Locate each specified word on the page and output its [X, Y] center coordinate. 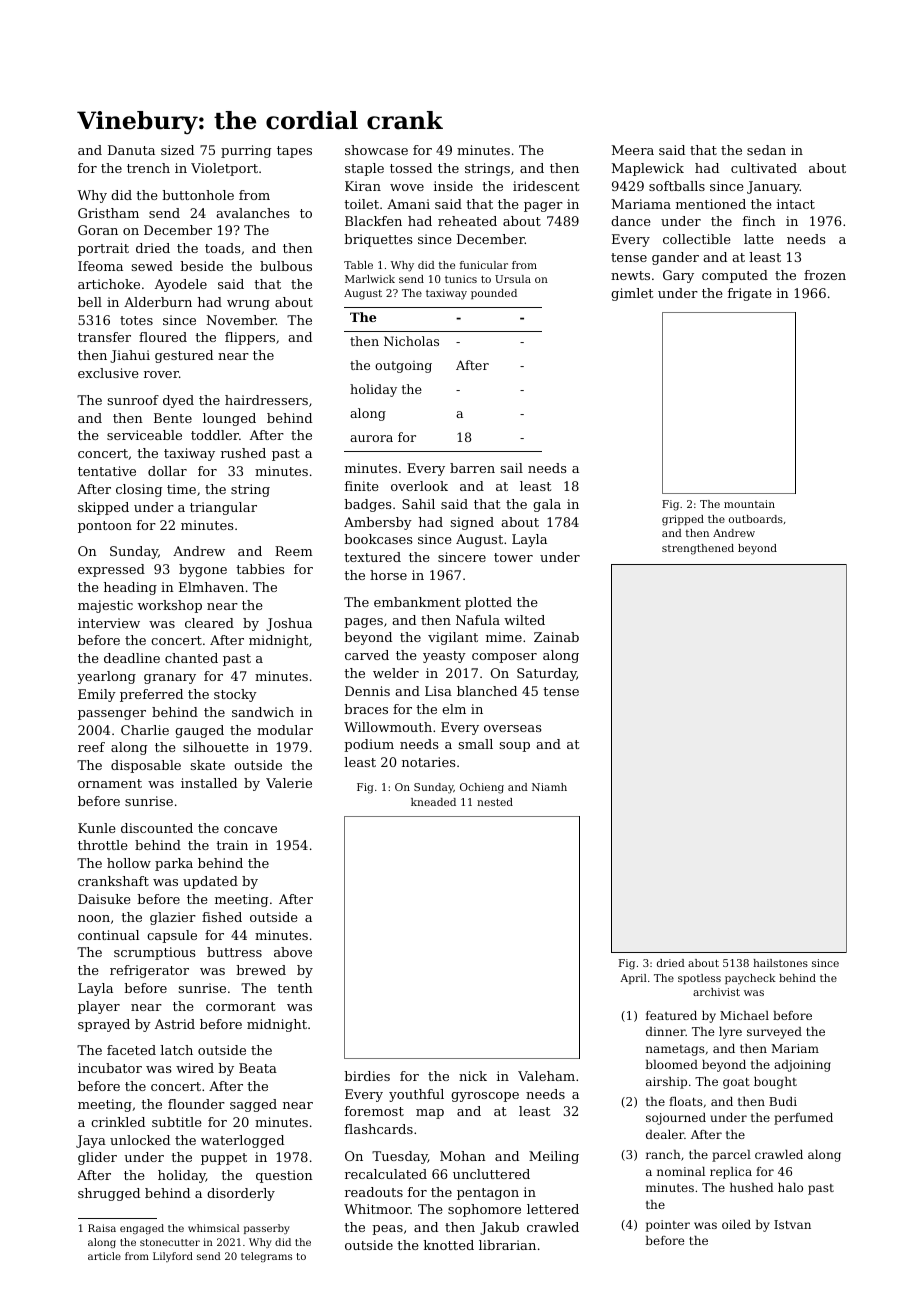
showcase [376, 150]
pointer [668, 1226]
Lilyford [173, 1257]
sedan [766, 150]
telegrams [266, 1257]
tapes [294, 152]
